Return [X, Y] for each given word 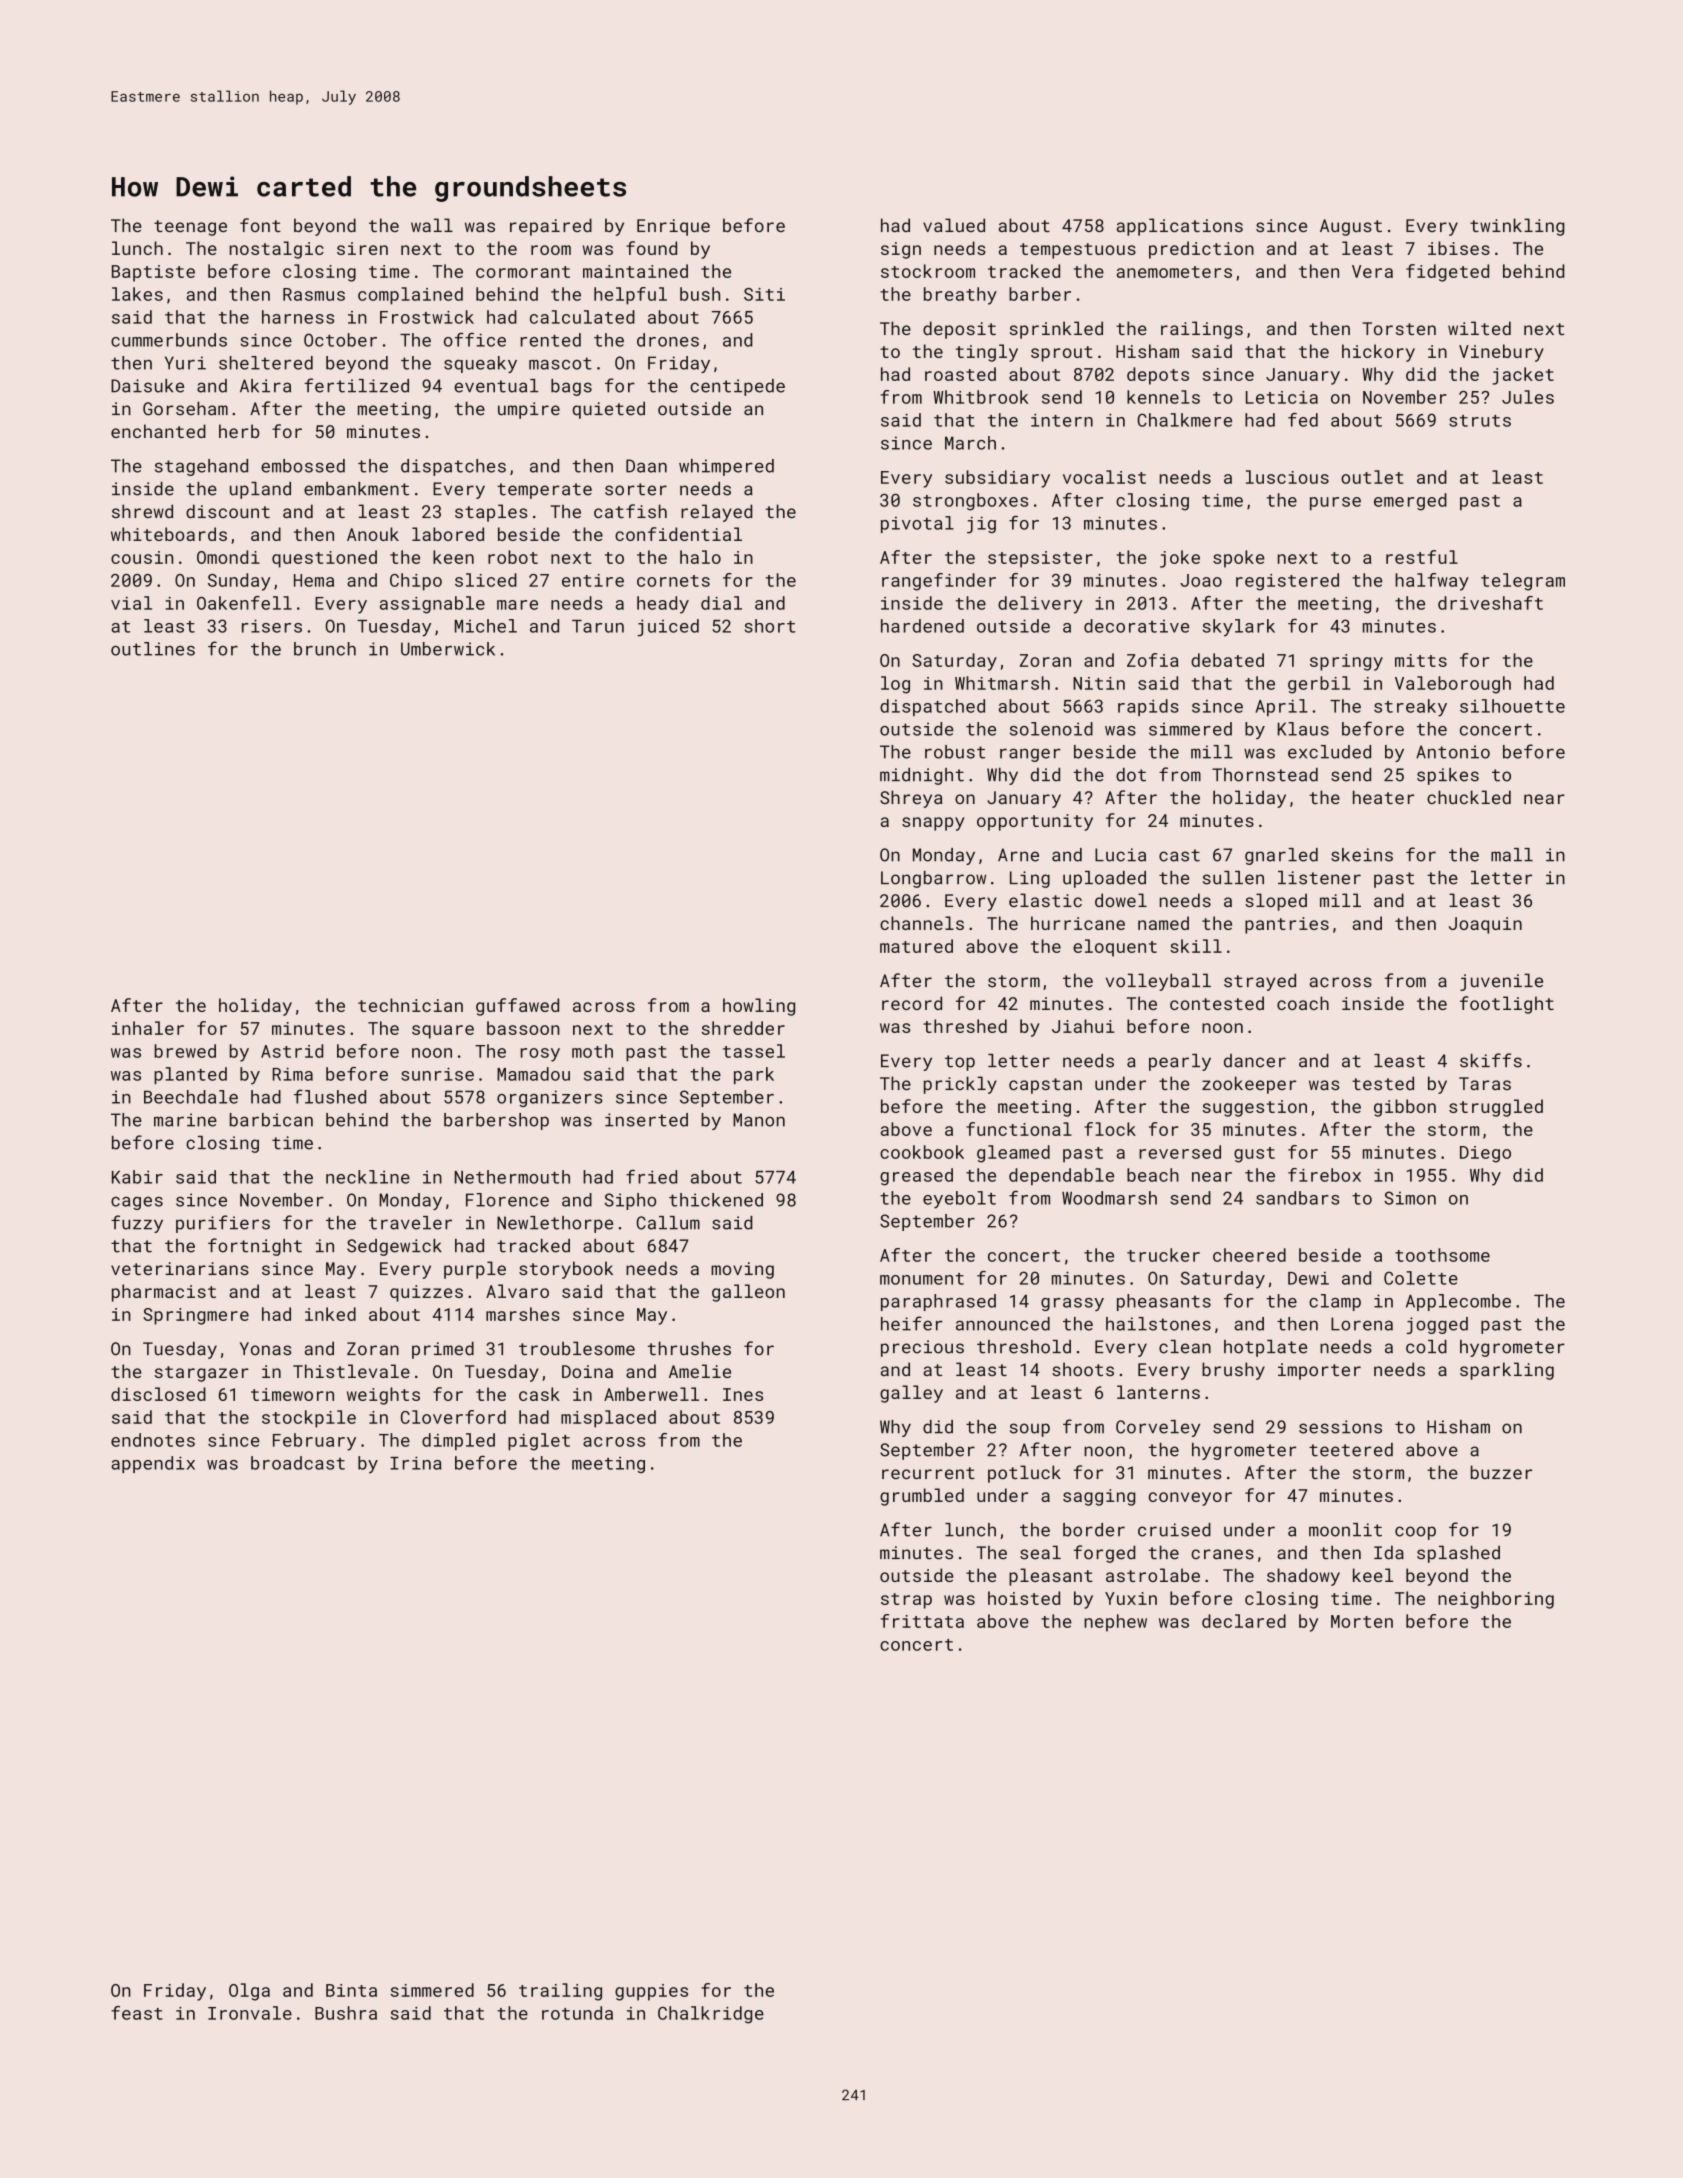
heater [1383, 797]
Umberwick [448, 649]
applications [1180, 227]
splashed [1458, 1554]
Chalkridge [711, 2015]
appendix [153, 1464]
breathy [960, 296]
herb [239, 431]
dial [721, 603]
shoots [1083, 1369]
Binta [351, 1990]
